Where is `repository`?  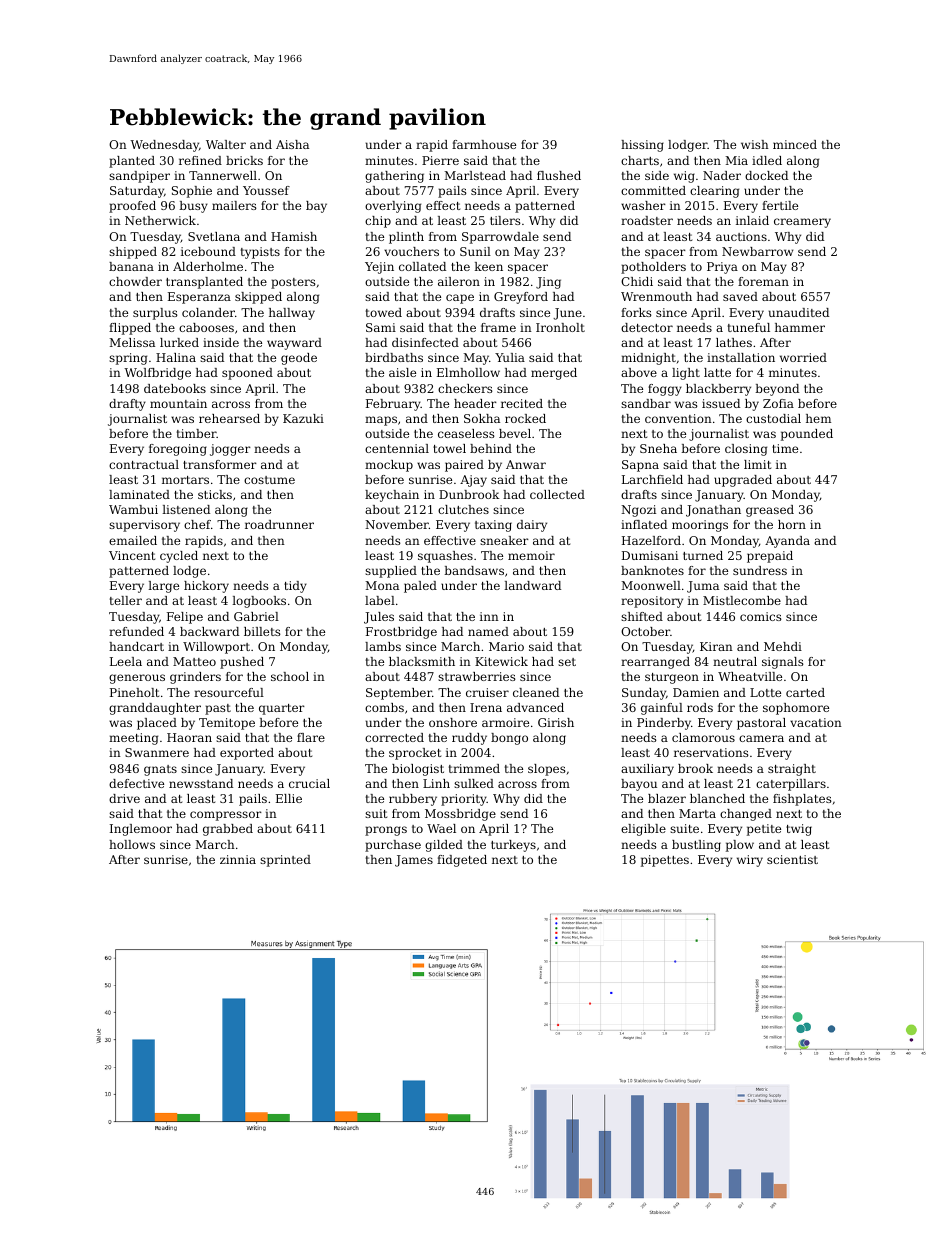 repository is located at coordinates (652, 602).
